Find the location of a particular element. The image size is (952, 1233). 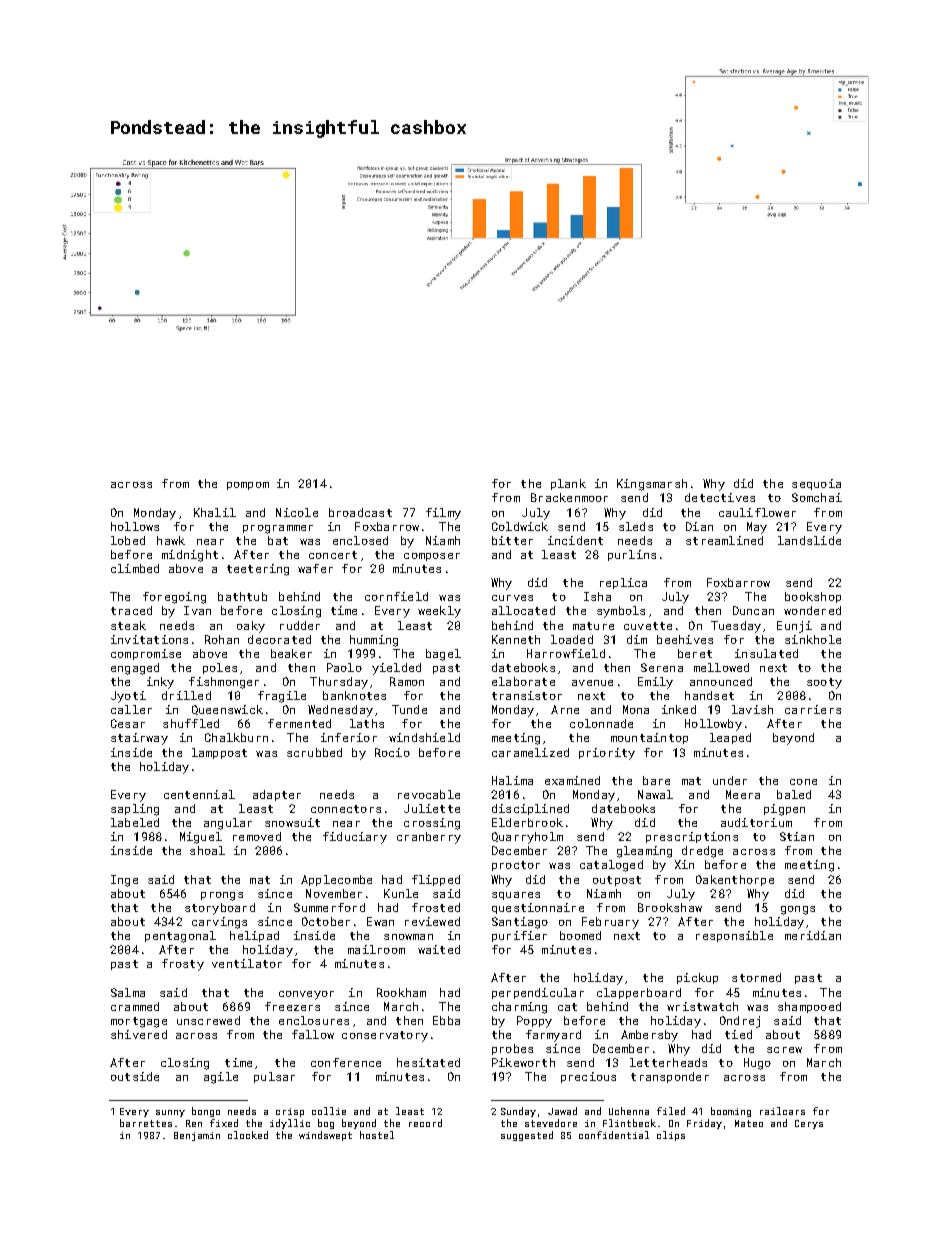

cauliflower is located at coordinates (757, 512).
